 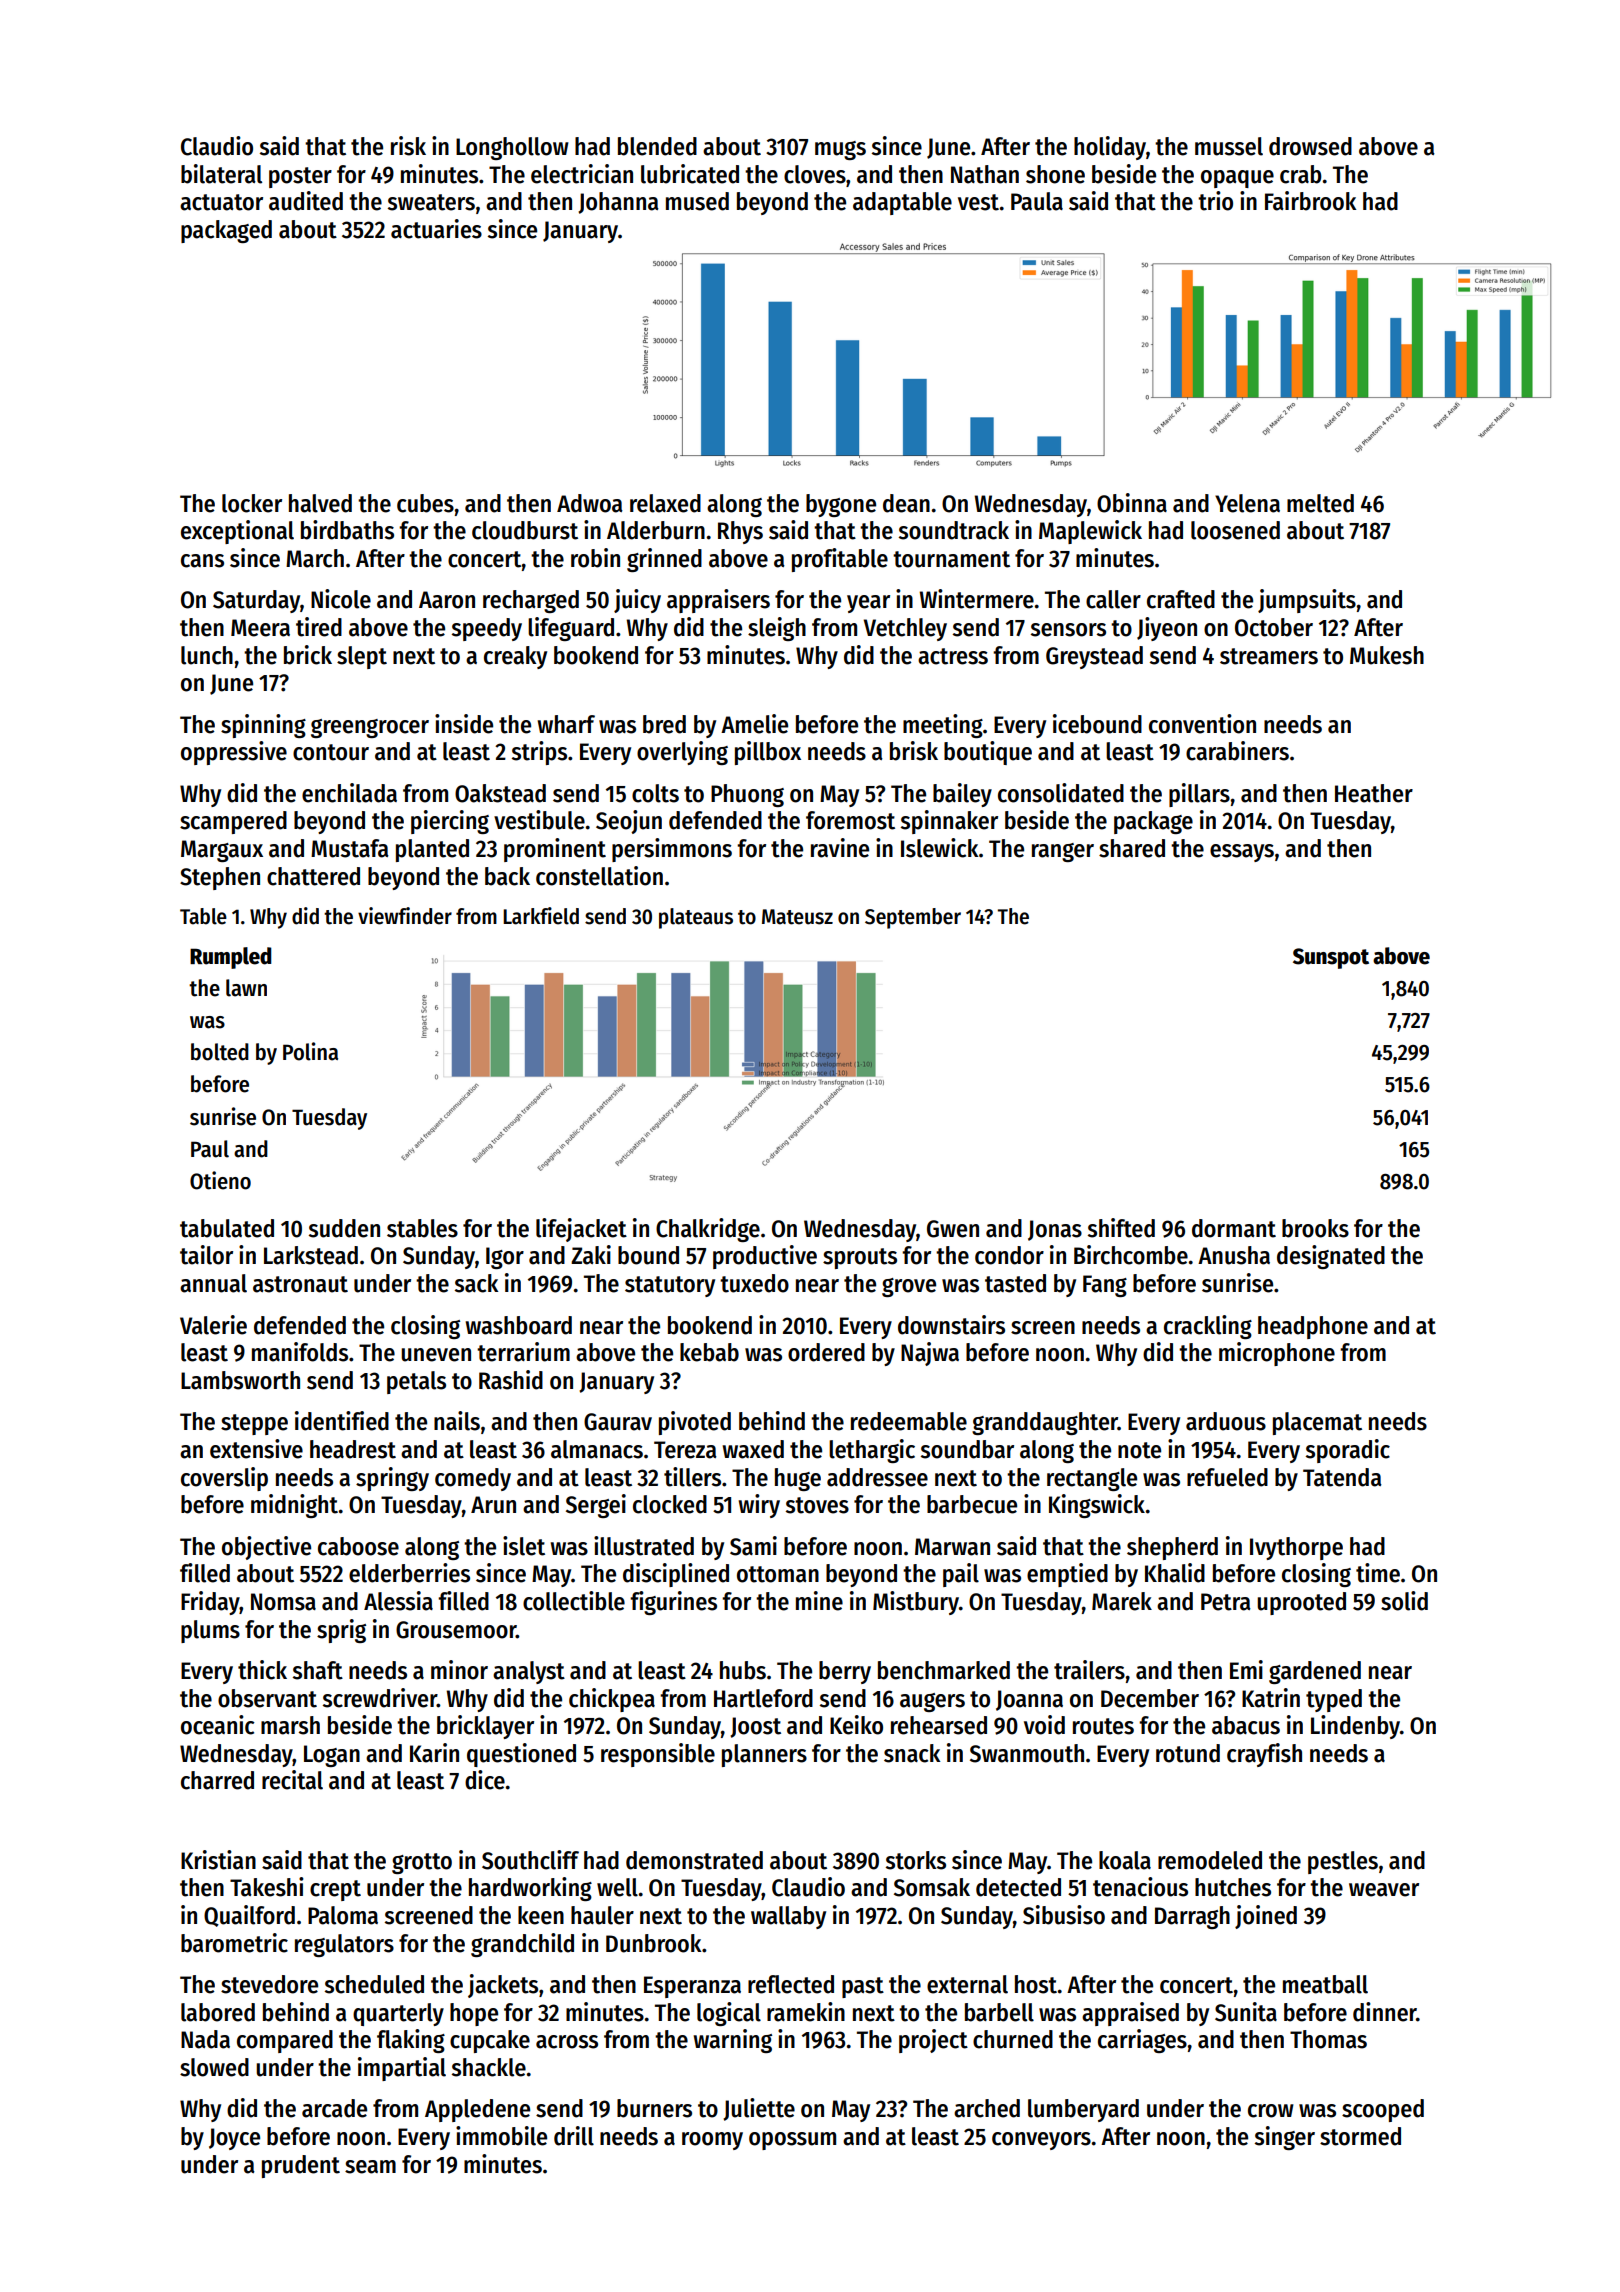 I want to click on elderberries, so click(x=409, y=1573).
